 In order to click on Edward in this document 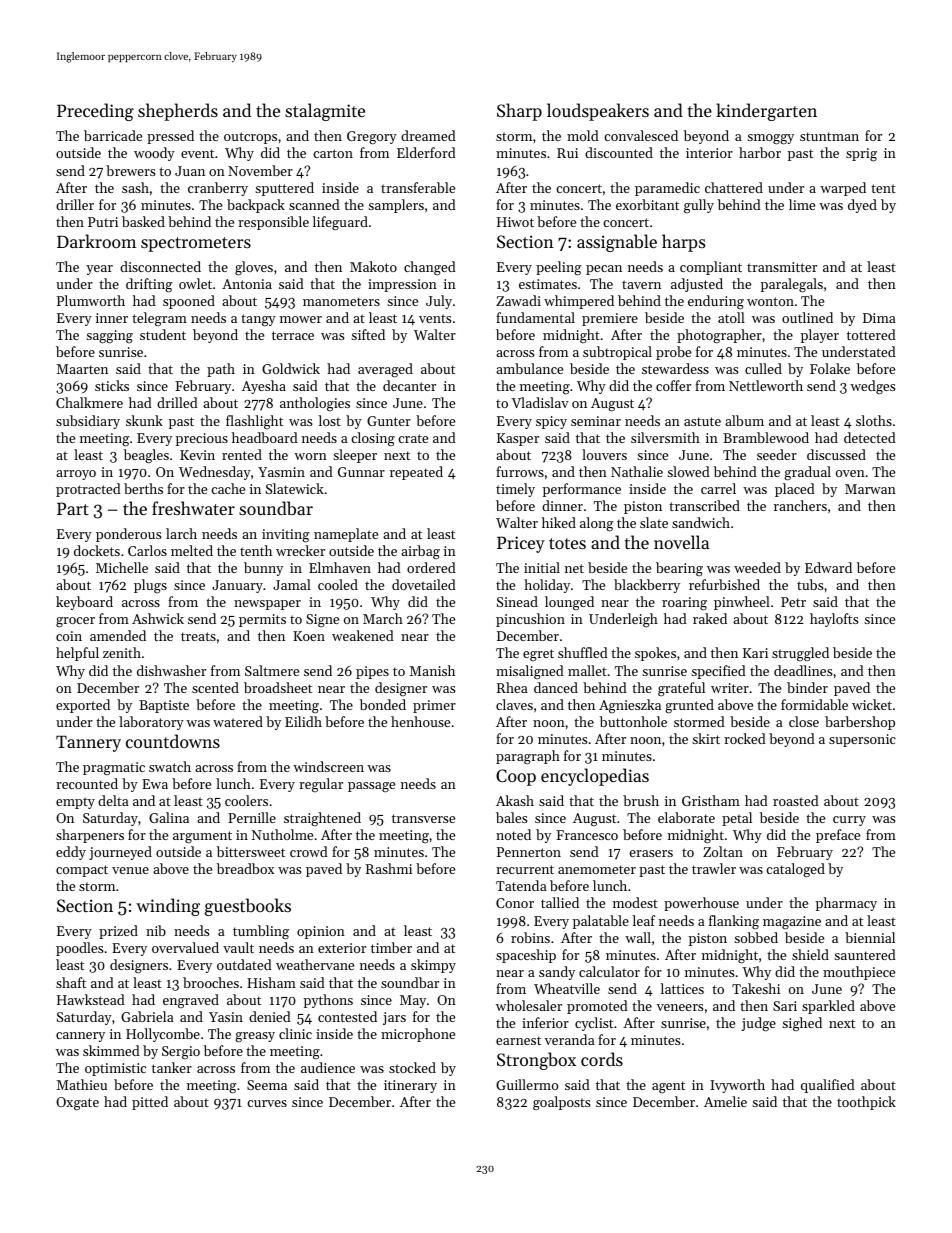, I will do `click(828, 567)`.
